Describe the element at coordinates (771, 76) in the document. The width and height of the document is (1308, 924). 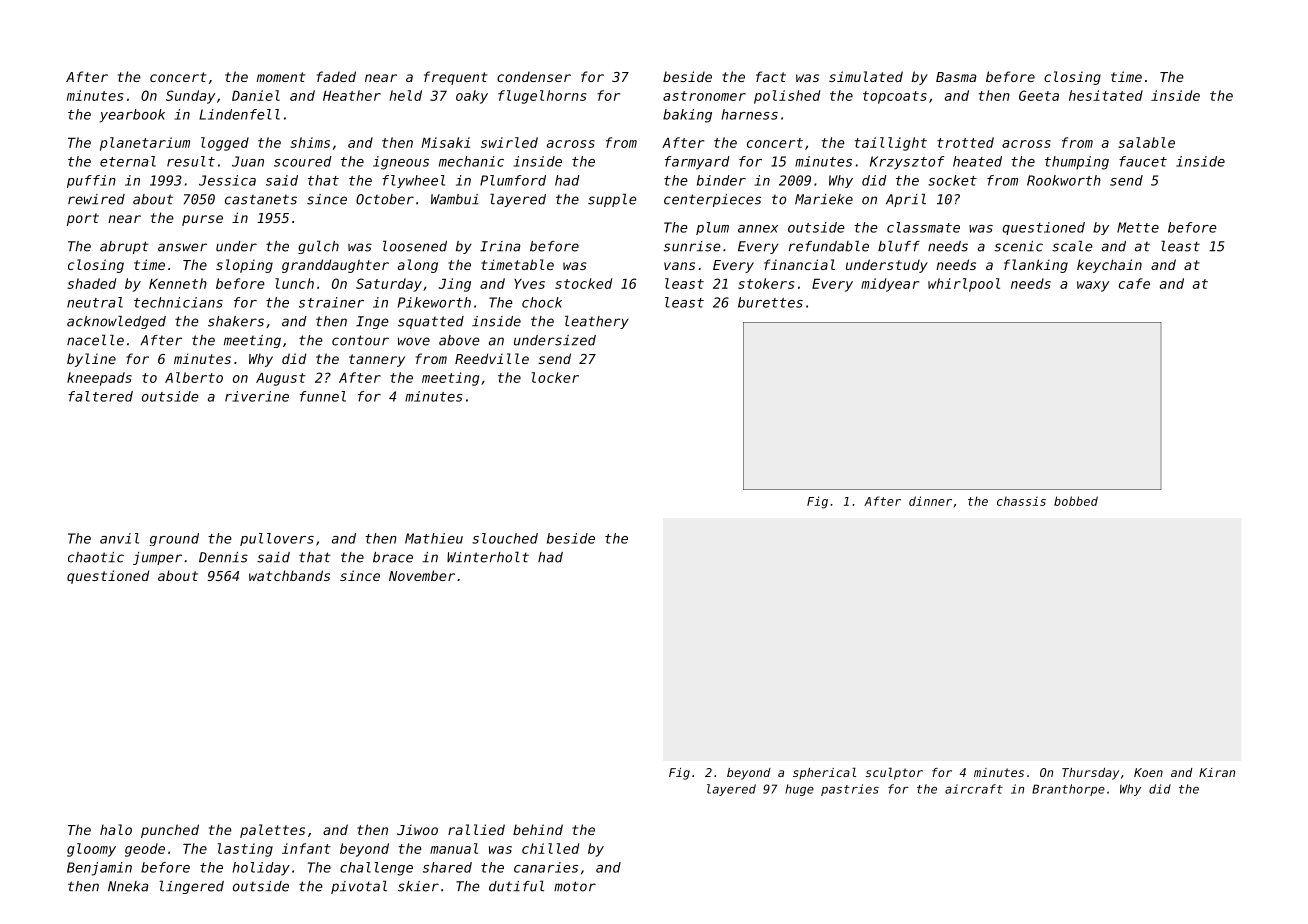
I see `fact` at that location.
